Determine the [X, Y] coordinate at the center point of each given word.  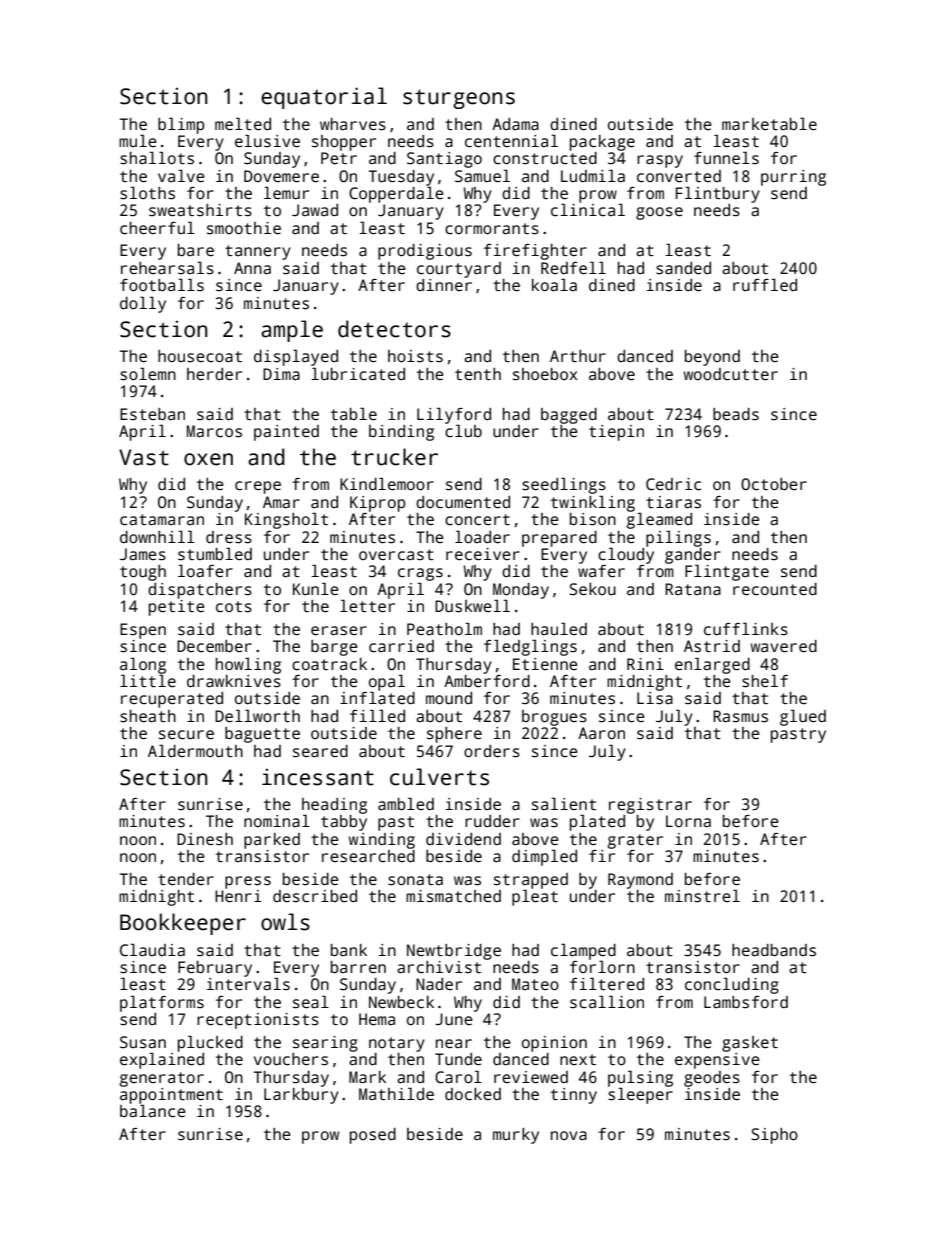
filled [377, 715]
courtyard [459, 270]
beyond [712, 358]
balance [153, 1111]
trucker [394, 457]
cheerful [157, 228]
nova [569, 1135]
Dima [281, 374]
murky [516, 1136]
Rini [645, 664]
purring [793, 178]
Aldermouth [195, 750]
